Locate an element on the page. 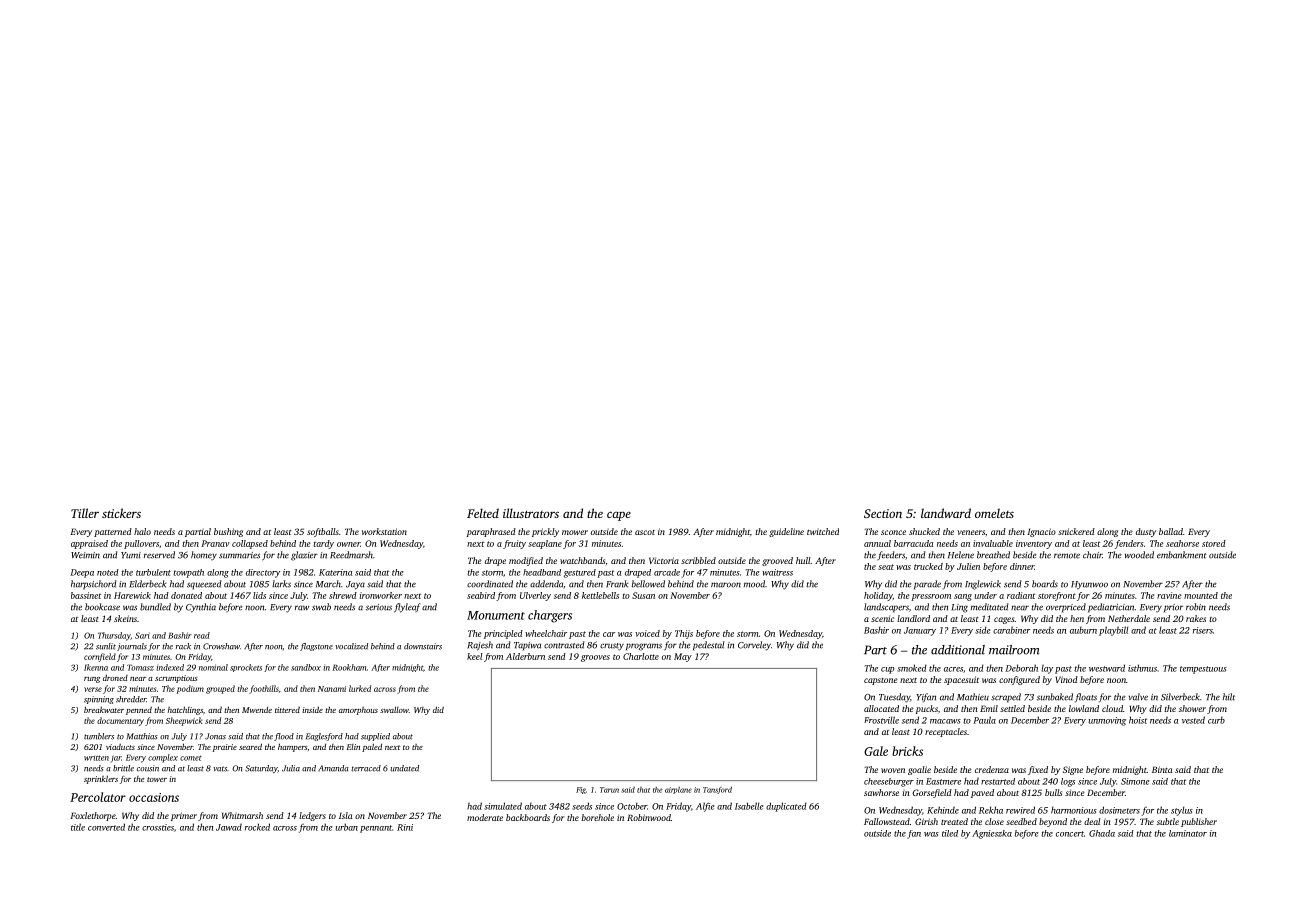  scrumptious is located at coordinates (176, 679).
